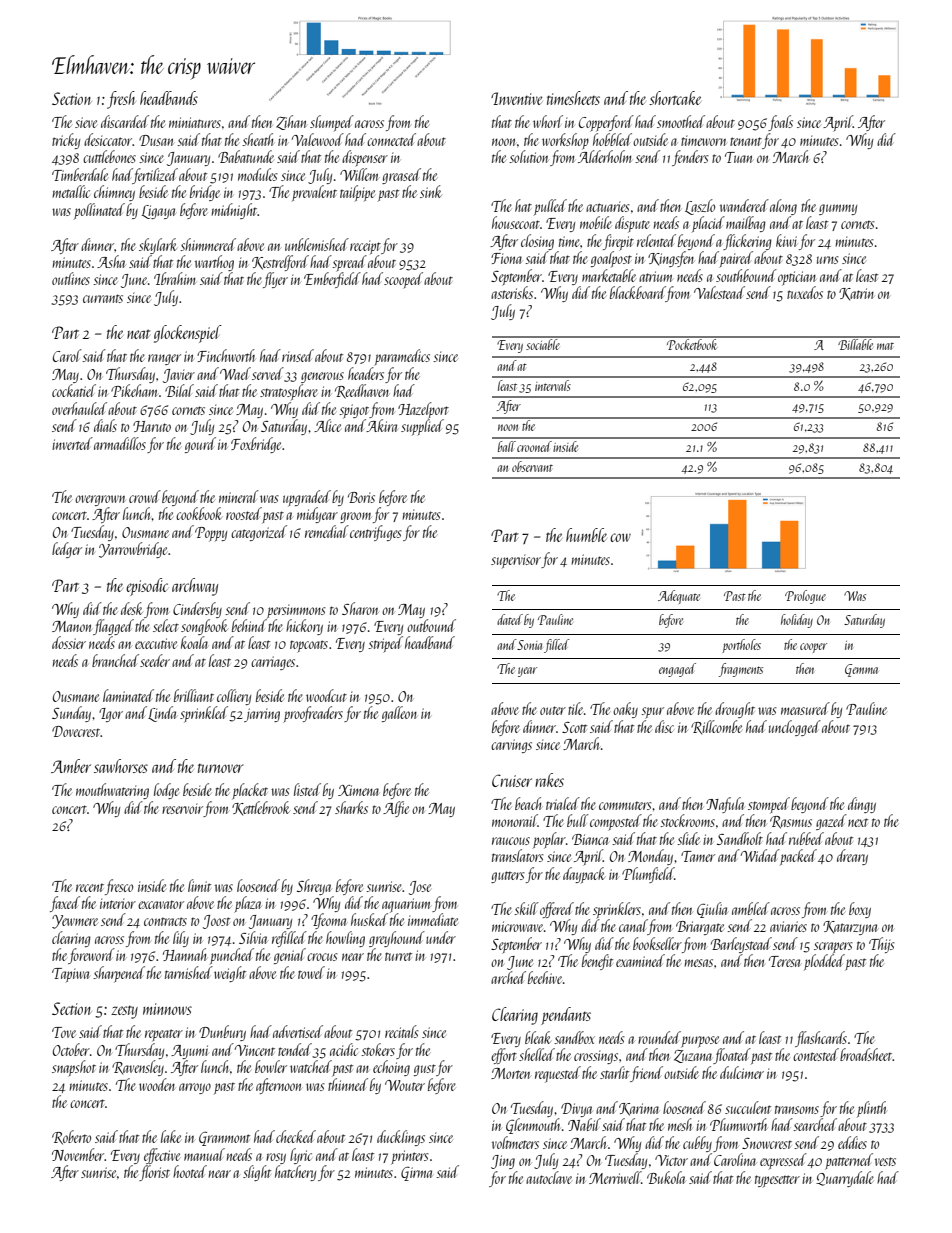 The image size is (952, 1233). I want to click on Pikeham, so click(134, 390).
